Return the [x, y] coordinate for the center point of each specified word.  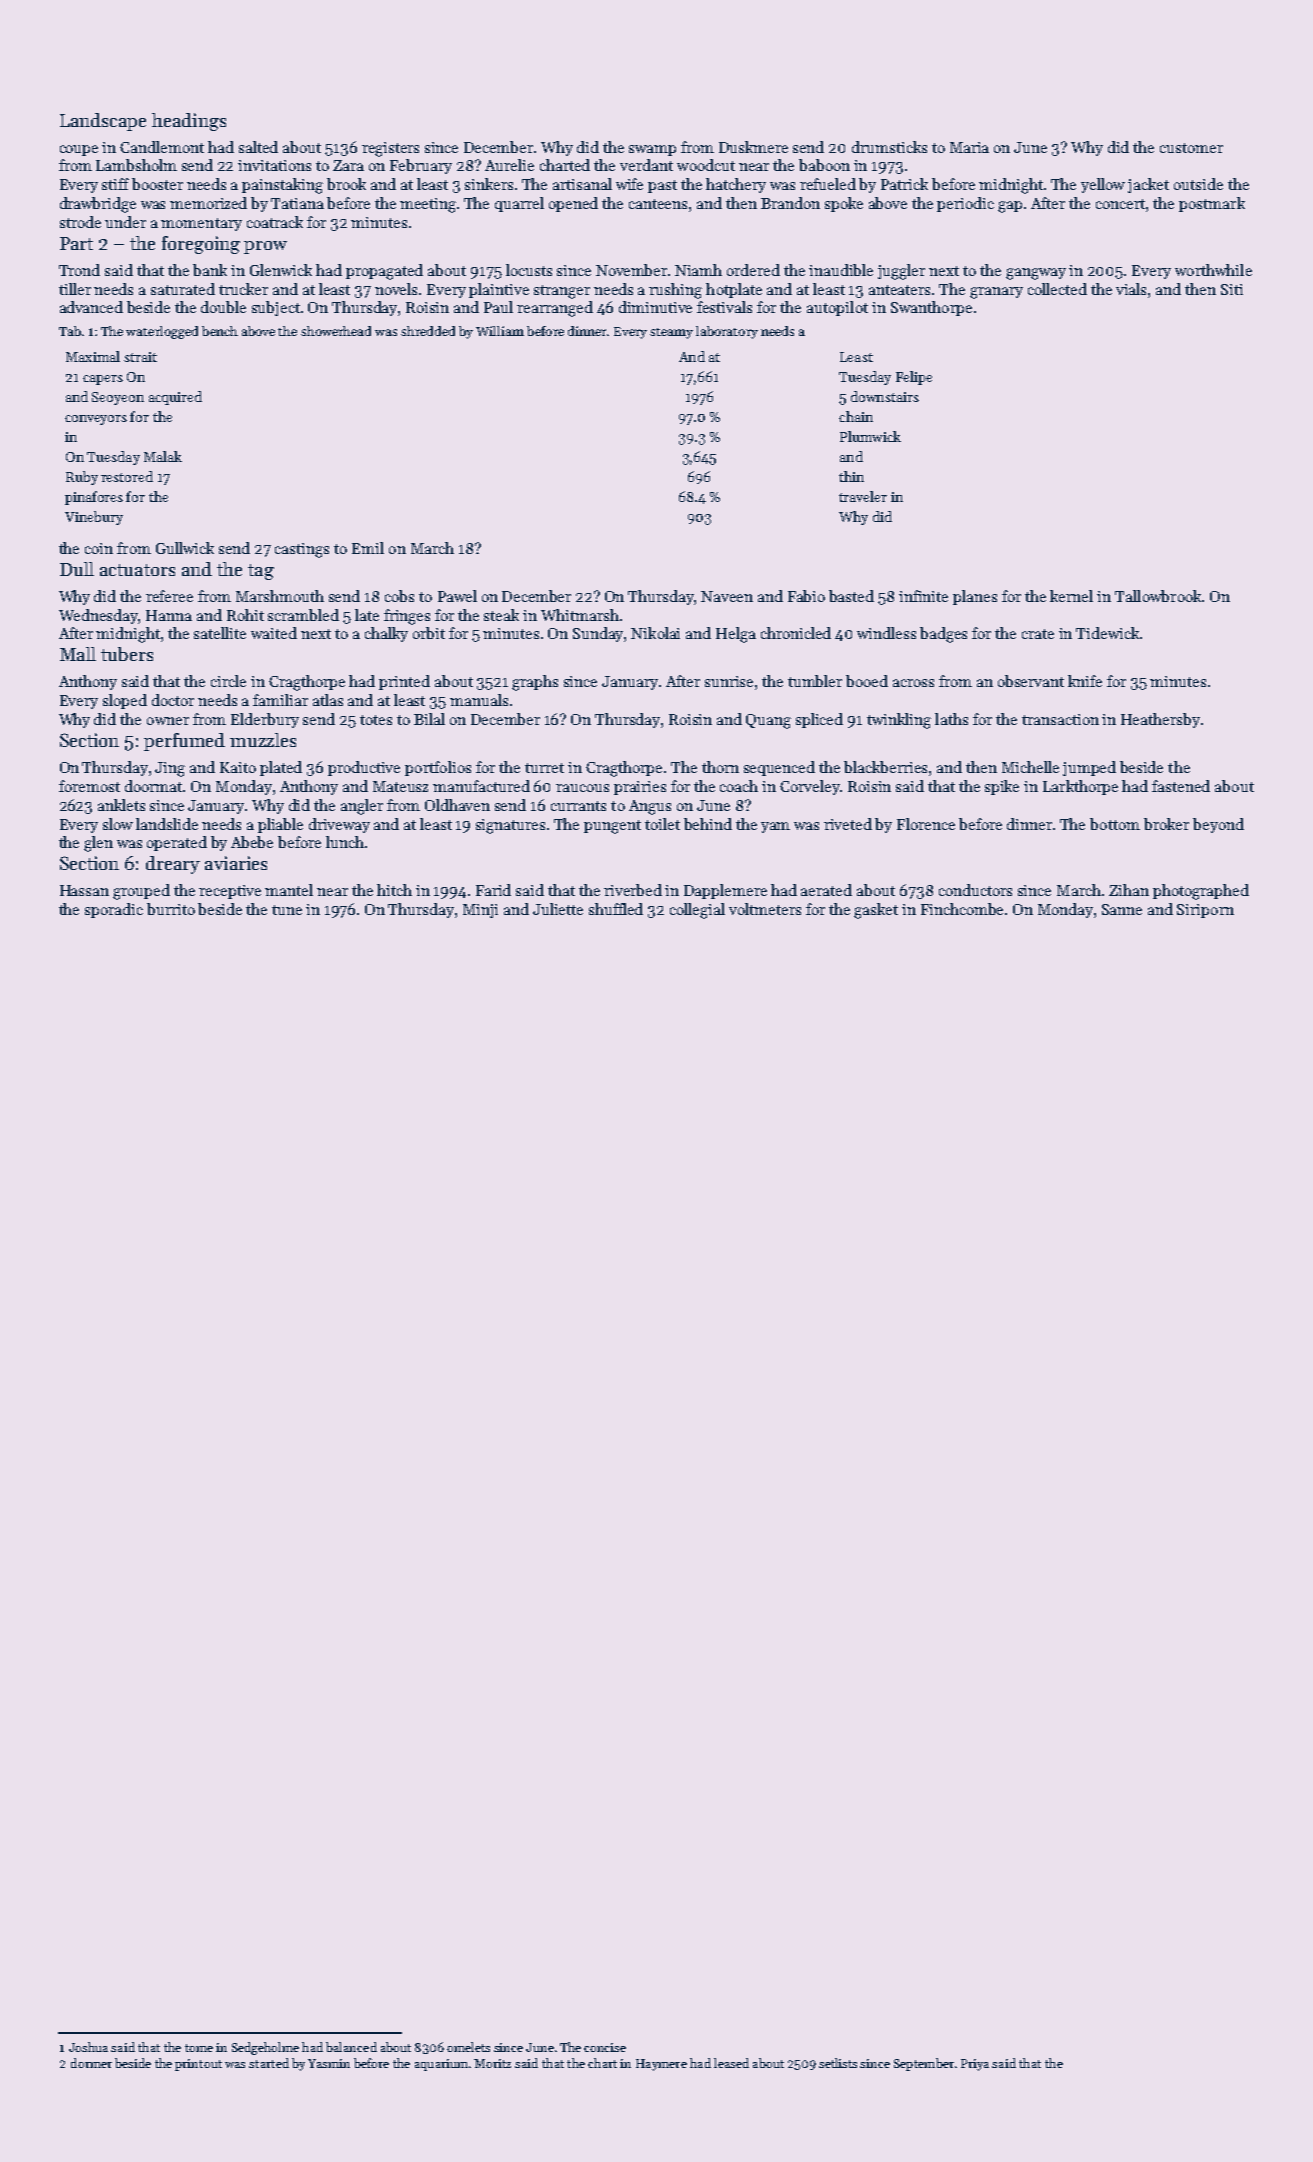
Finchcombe [962, 909]
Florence [926, 824]
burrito [171, 909]
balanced [351, 2047]
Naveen [727, 596]
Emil [368, 548]
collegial [697, 911]
